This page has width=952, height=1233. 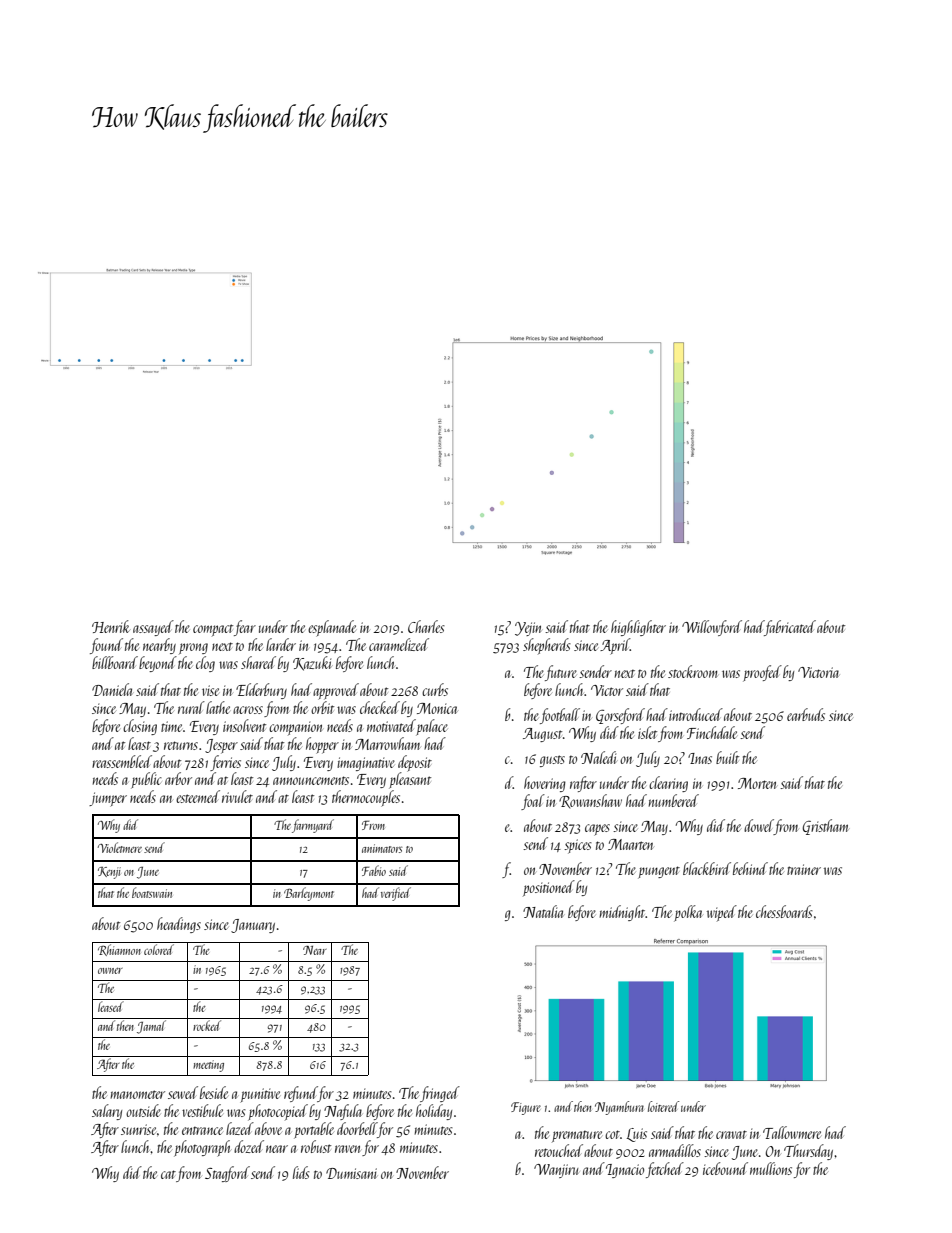 What do you see at coordinates (343, 1112) in the page?
I see `Nafula` at bounding box center [343, 1112].
